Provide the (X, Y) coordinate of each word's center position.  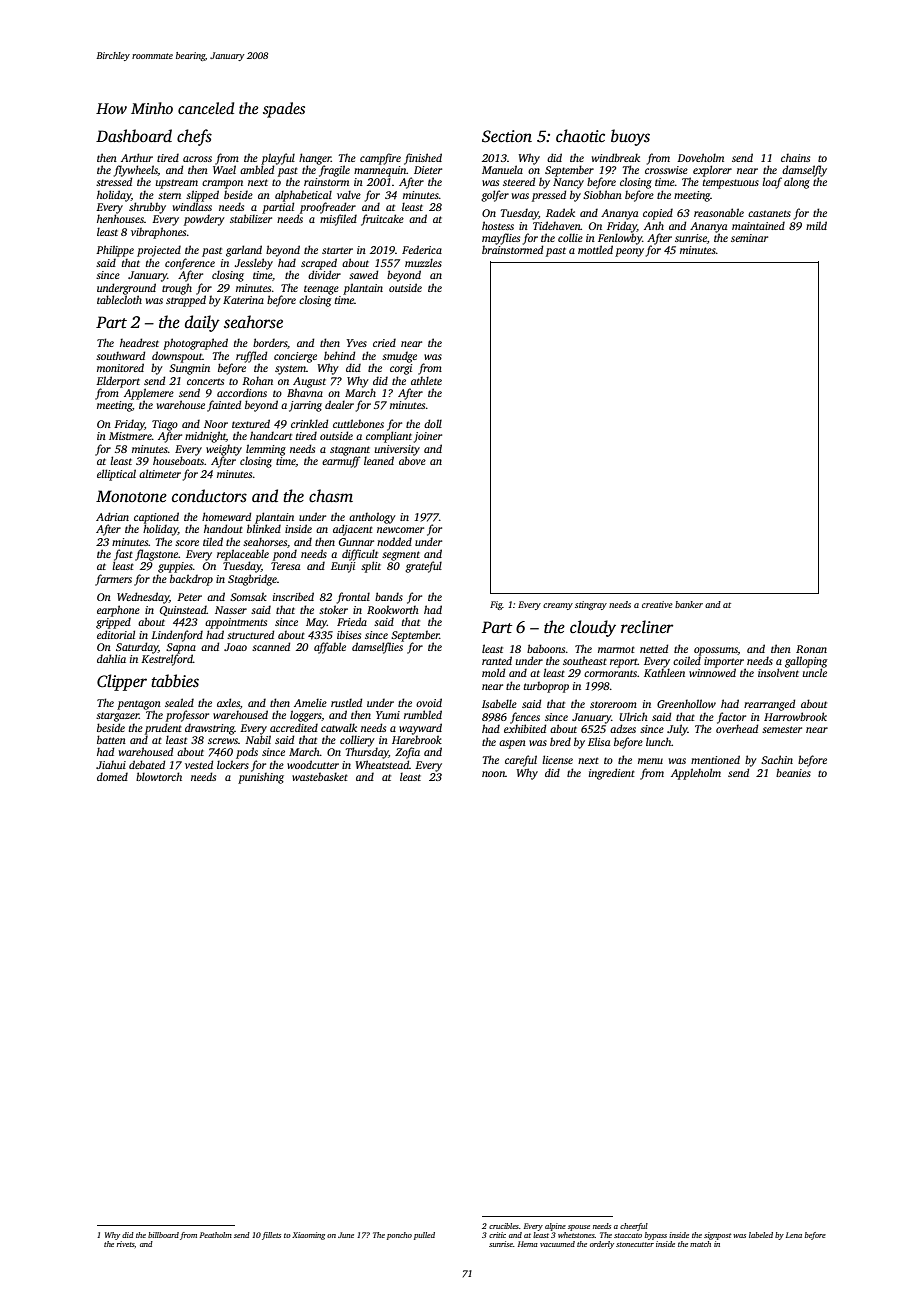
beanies (793, 772)
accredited (294, 727)
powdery (204, 220)
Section (507, 136)
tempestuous (731, 184)
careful (521, 761)
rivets (126, 1244)
